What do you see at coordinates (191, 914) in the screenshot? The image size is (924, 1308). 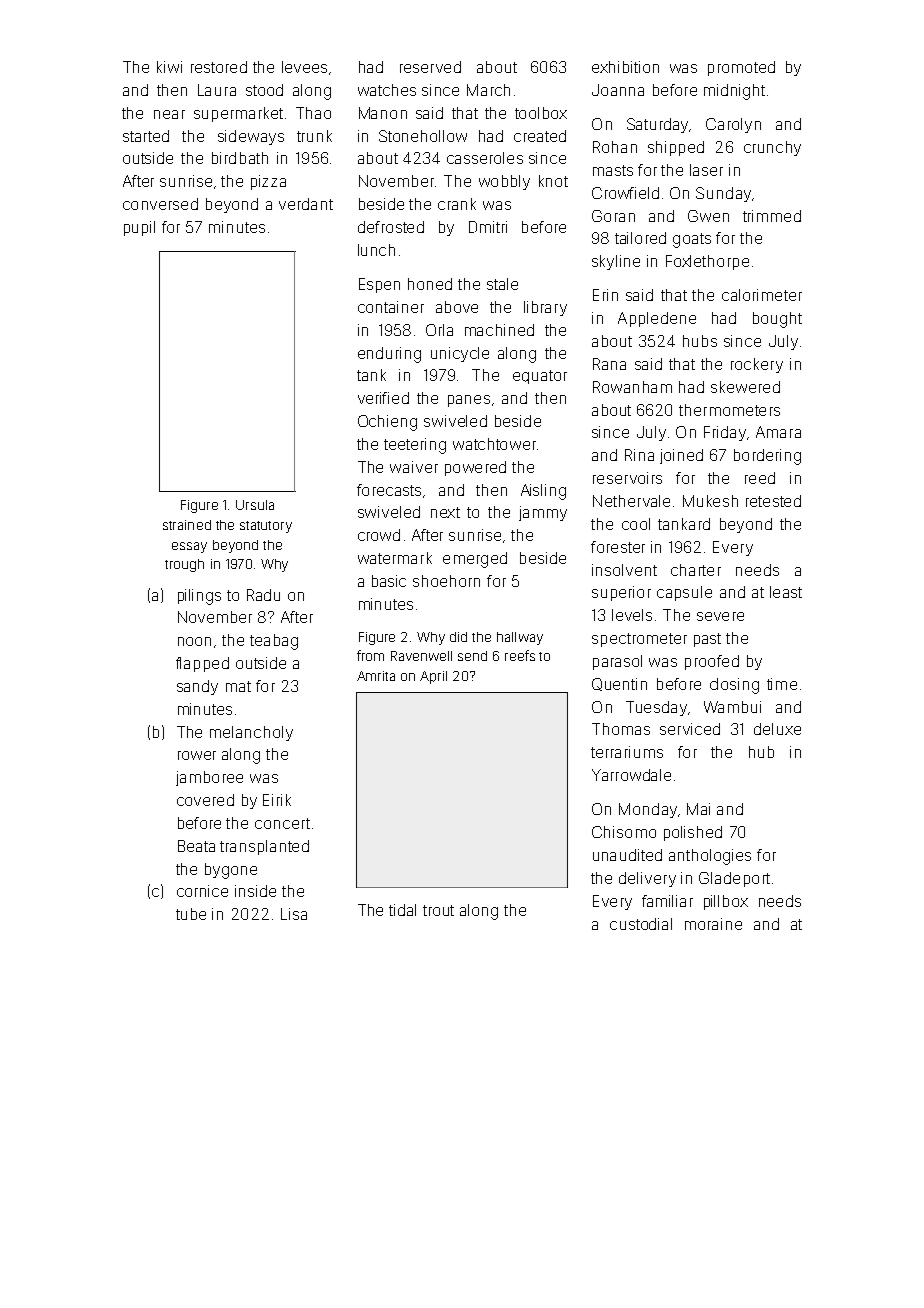 I see `tube` at bounding box center [191, 914].
